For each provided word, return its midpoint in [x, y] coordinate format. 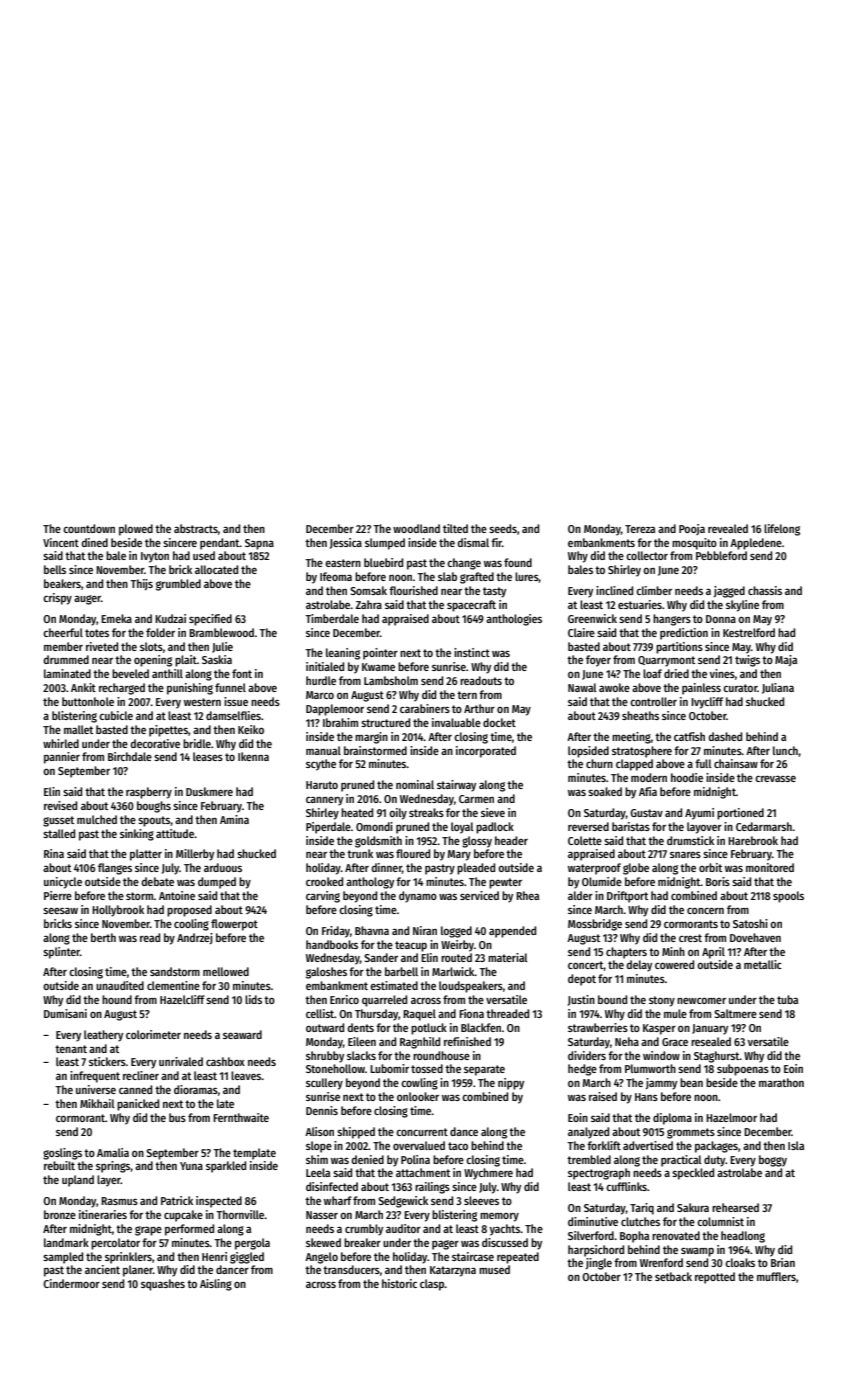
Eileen [362, 1041]
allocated [216, 569]
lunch [785, 750]
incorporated [486, 752]
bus [177, 1117]
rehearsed [735, 1207]
